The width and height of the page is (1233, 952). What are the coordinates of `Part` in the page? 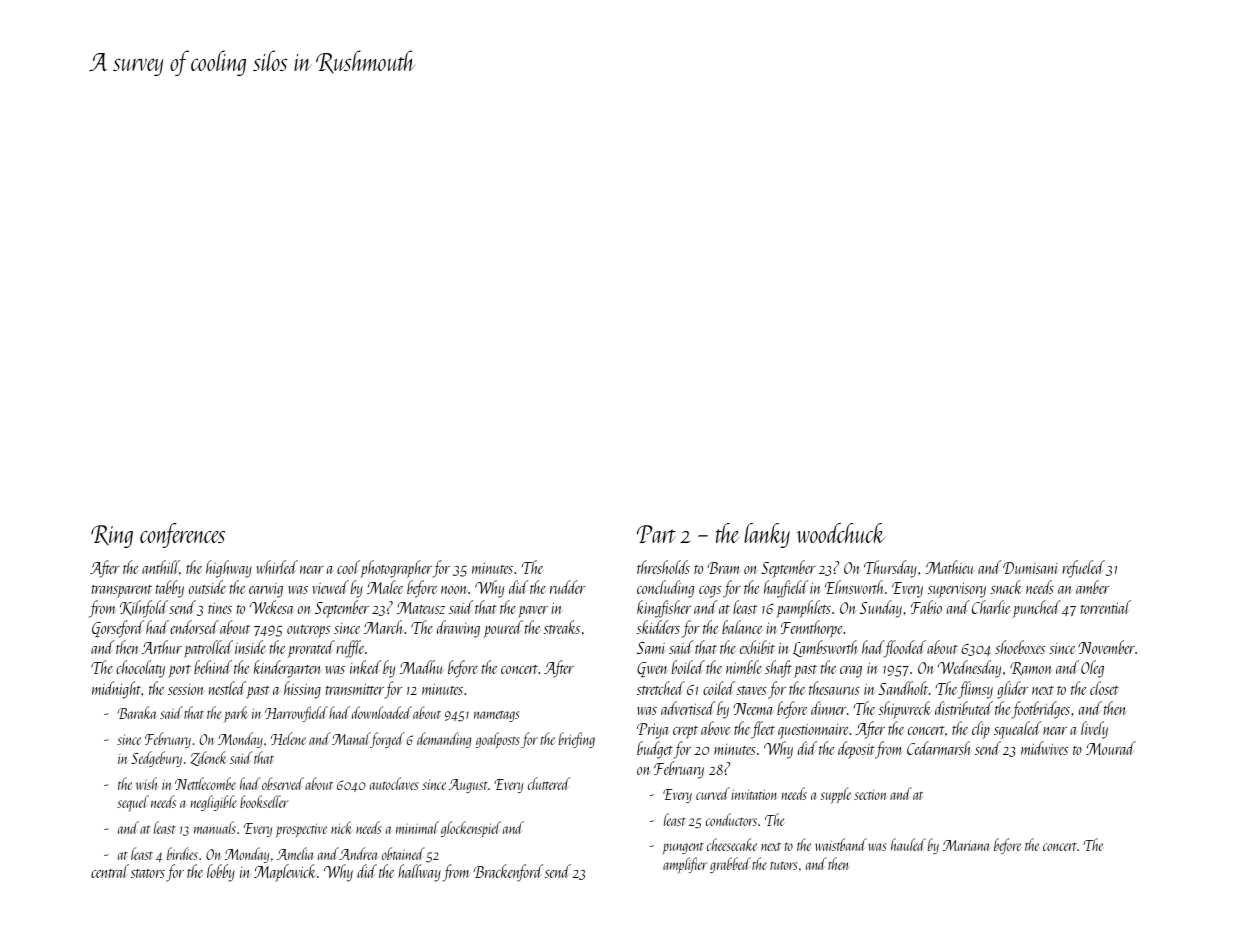 It's located at (656, 534).
